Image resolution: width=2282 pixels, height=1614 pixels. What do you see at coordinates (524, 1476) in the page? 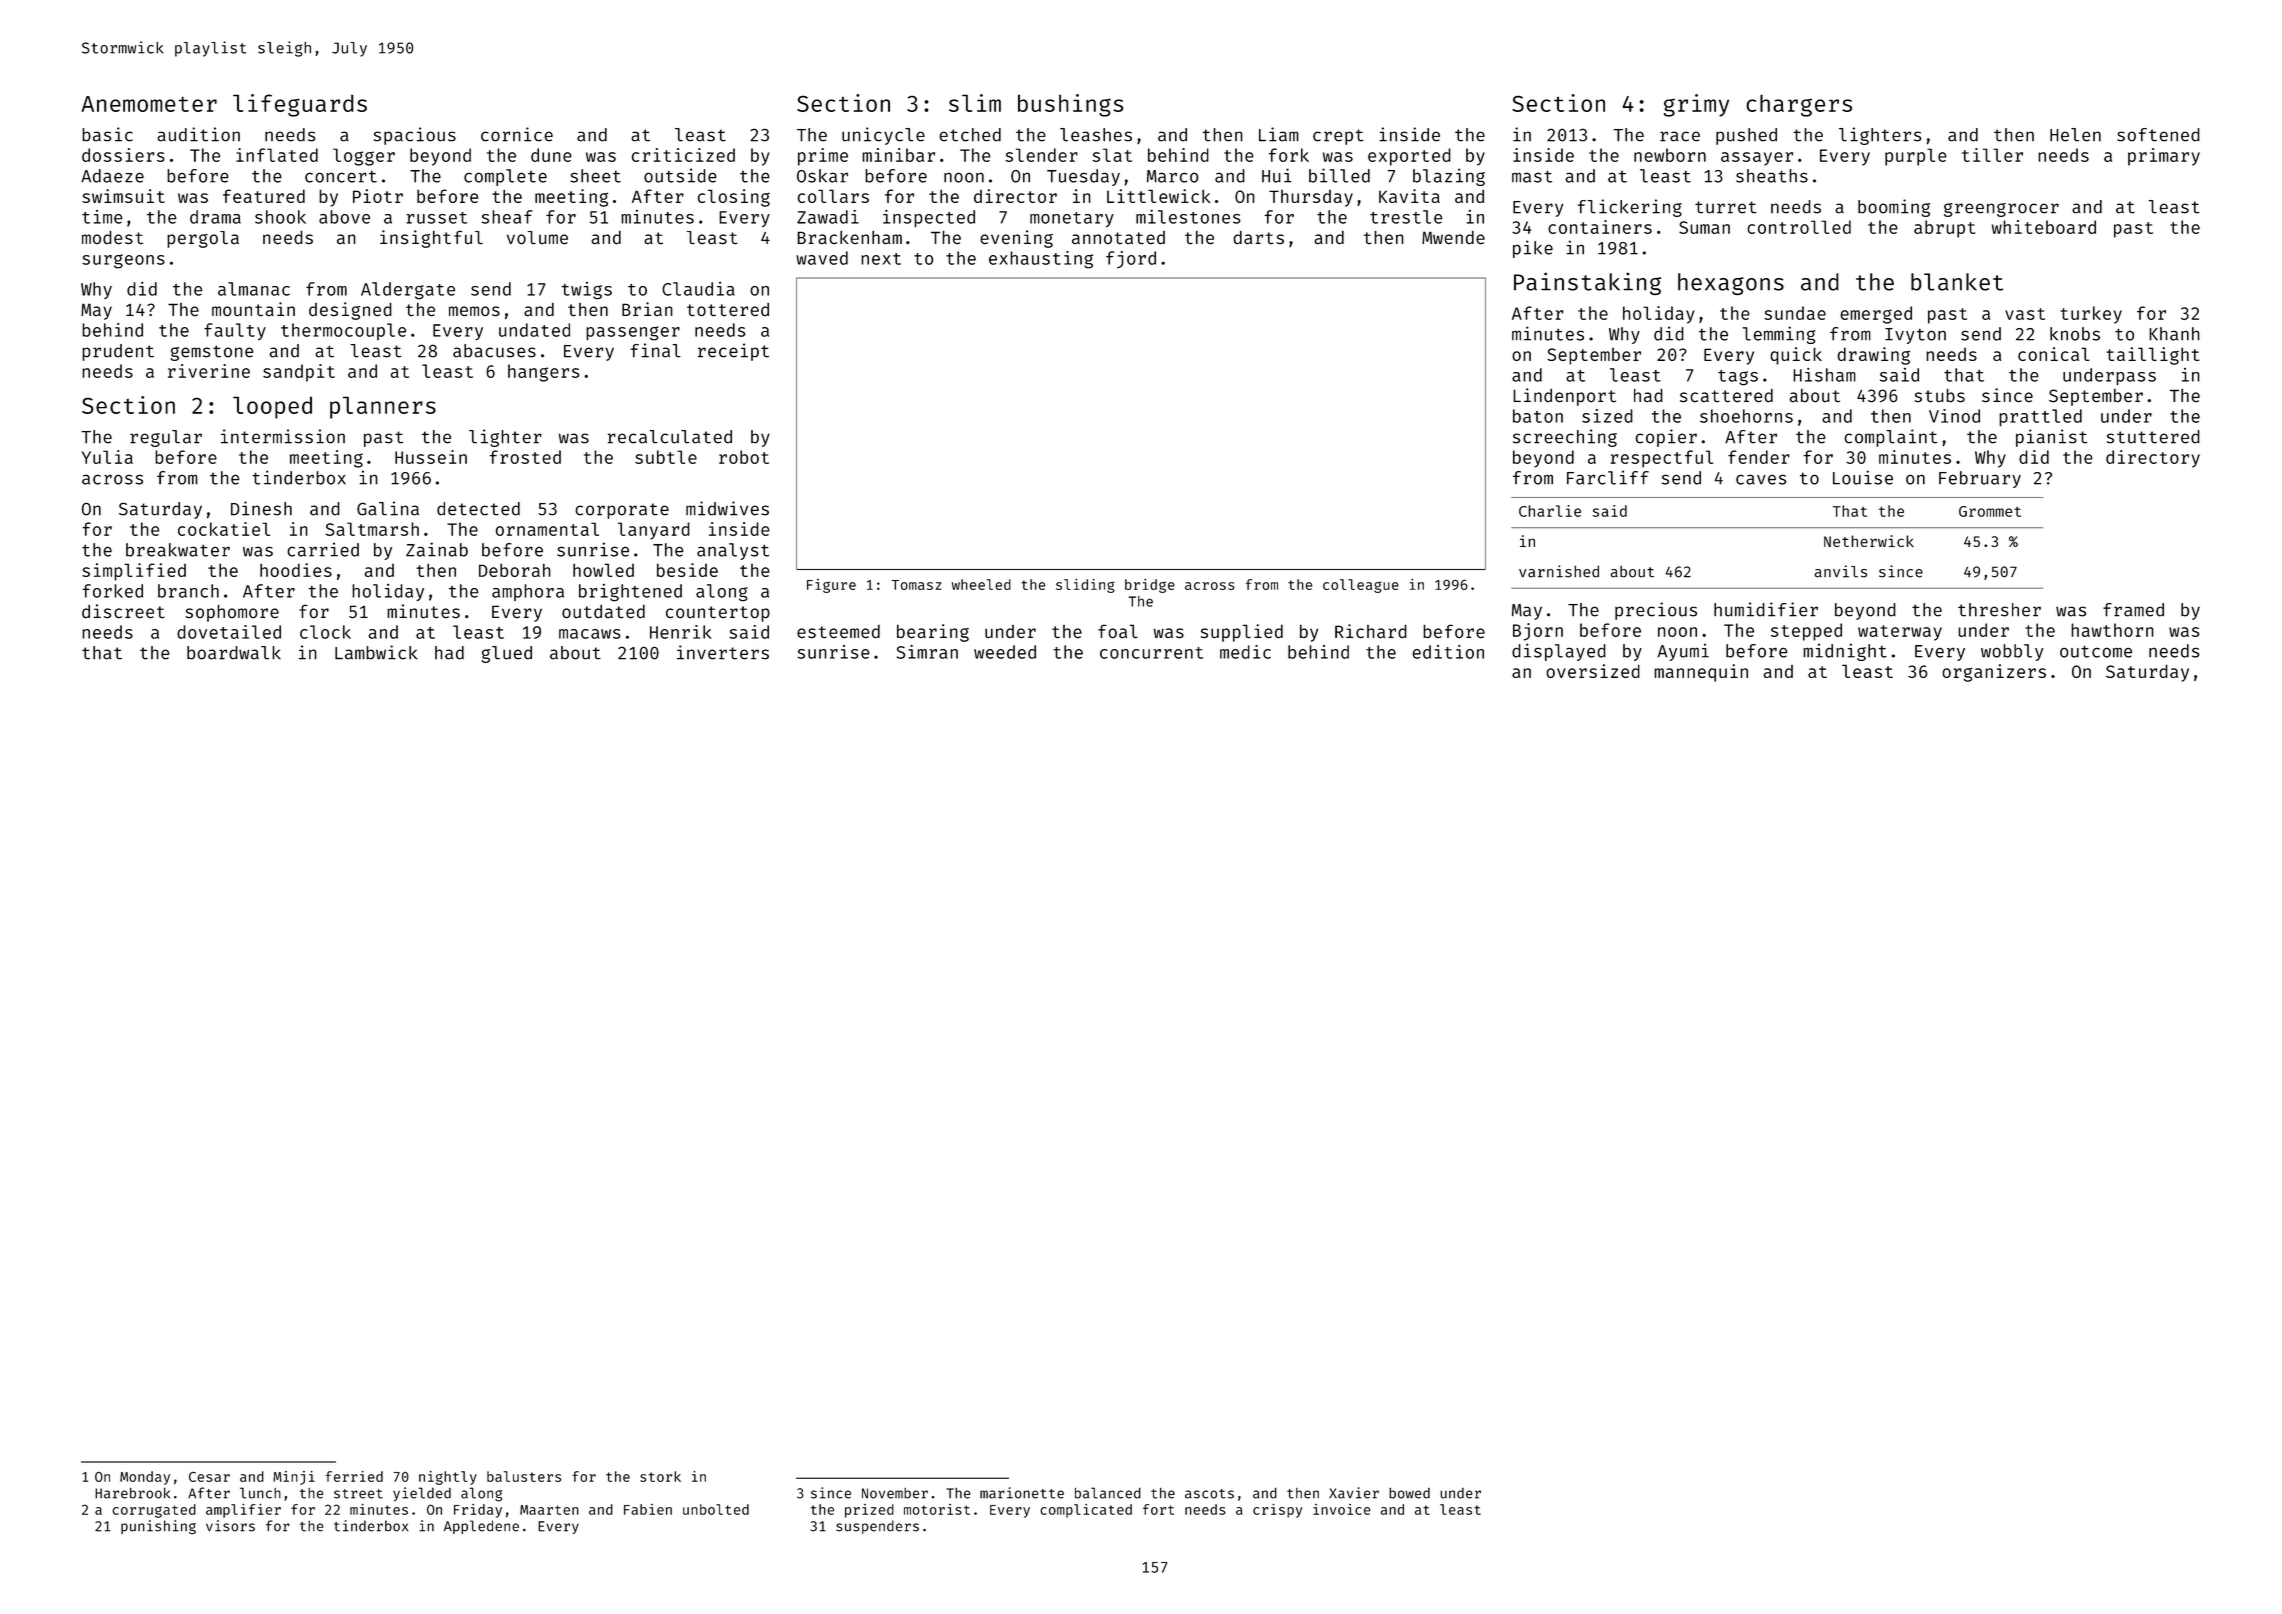
I see `balusters` at bounding box center [524, 1476].
